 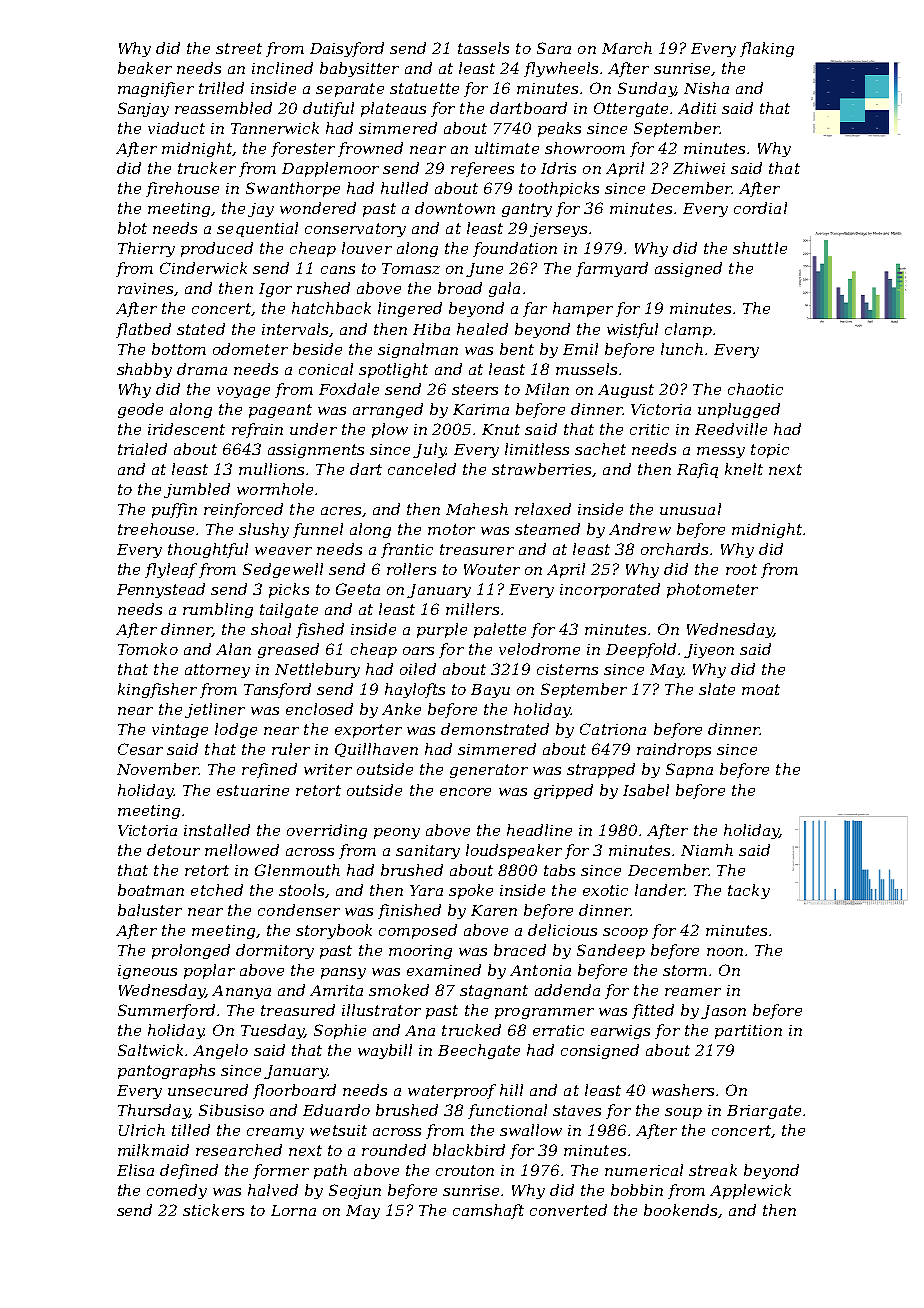 What do you see at coordinates (177, 1191) in the screenshot?
I see `comedy` at bounding box center [177, 1191].
